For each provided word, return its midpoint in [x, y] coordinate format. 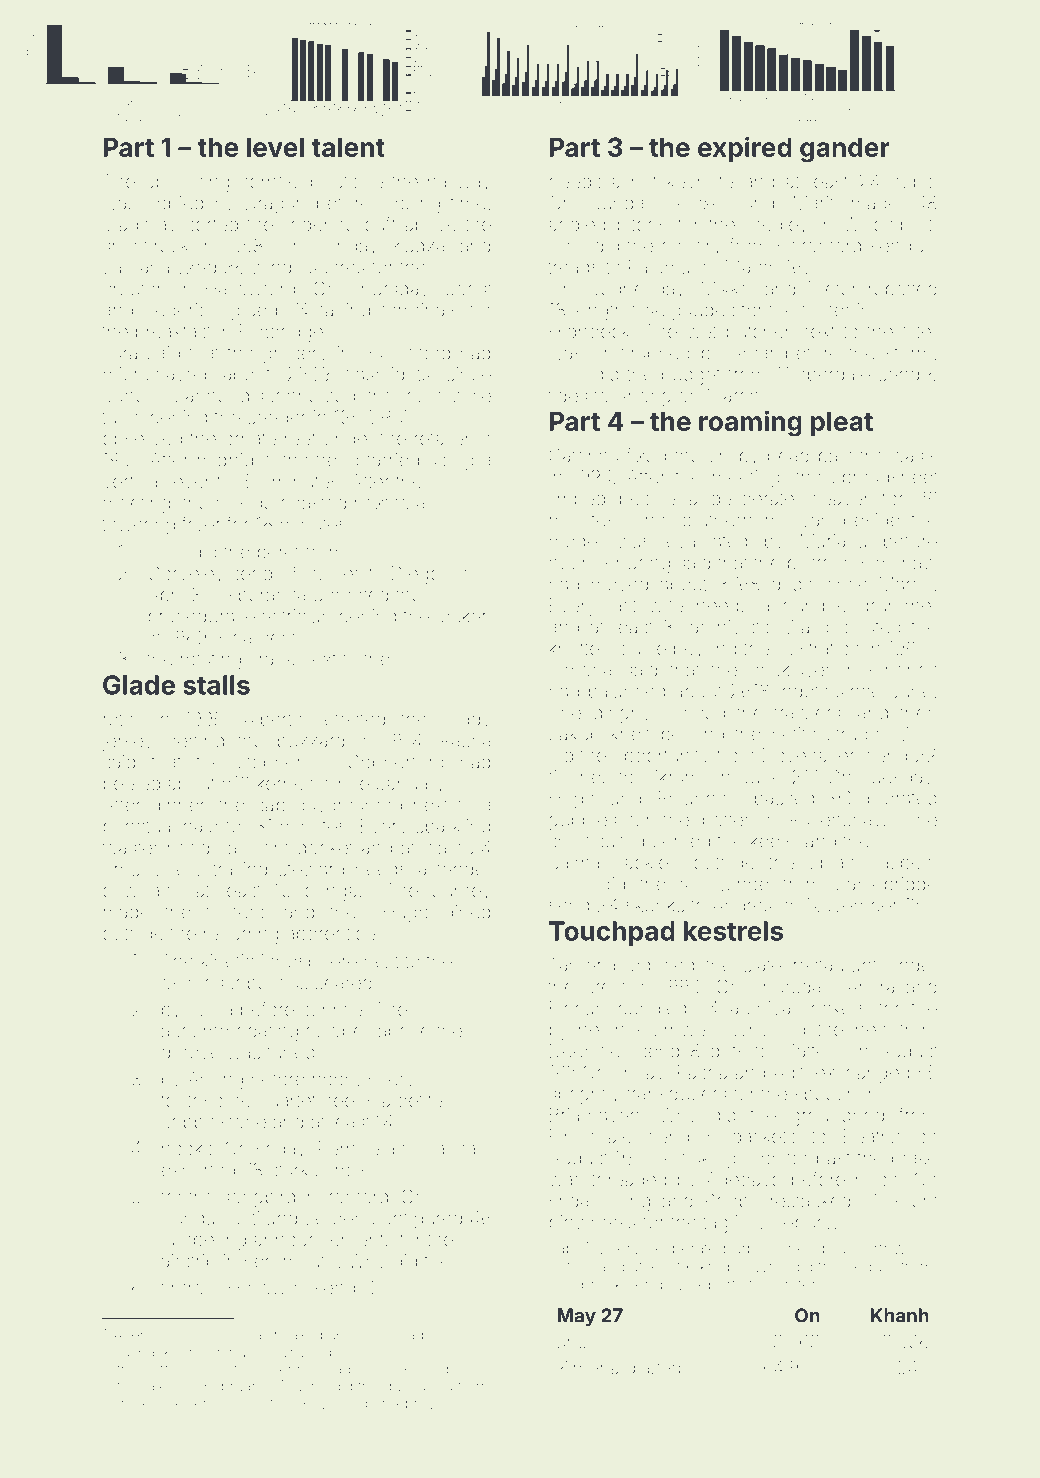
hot [644, 181]
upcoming [187, 183]
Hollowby [268, 1290]
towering [138, 526]
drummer [898, 605]
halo [201, 826]
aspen [906, 865]
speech [825, 1095]
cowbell [338, 1031]
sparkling [453, 828]
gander [845, 150]
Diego [416, 575]
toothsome [206, 1101]
